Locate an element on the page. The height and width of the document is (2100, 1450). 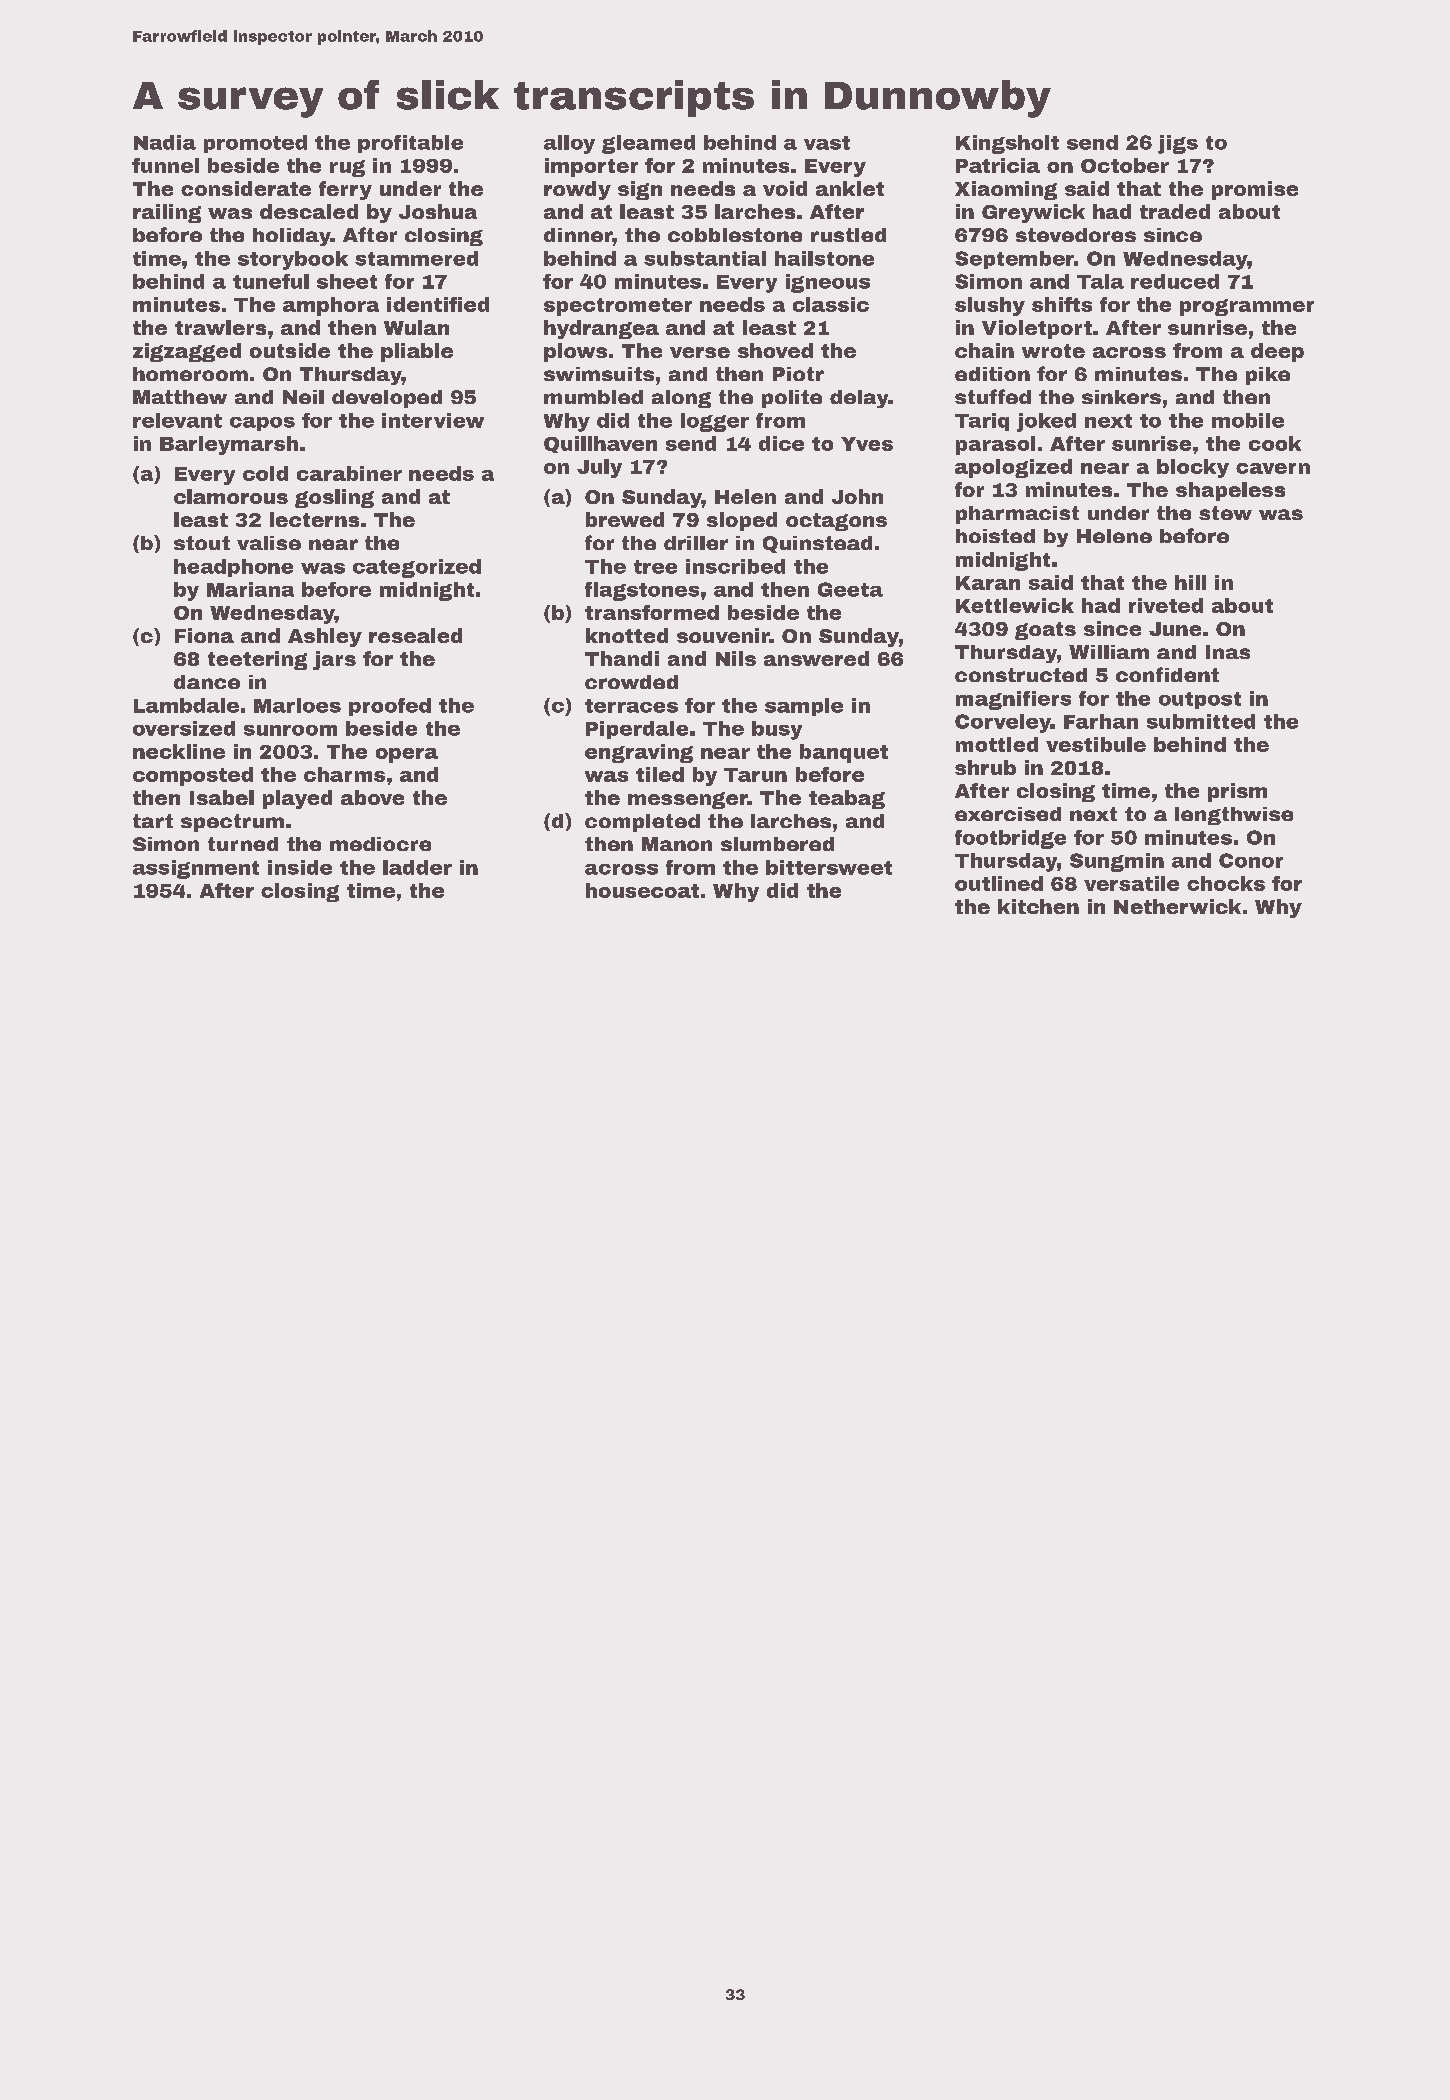
ladder is located at coordinates (417, 867).
